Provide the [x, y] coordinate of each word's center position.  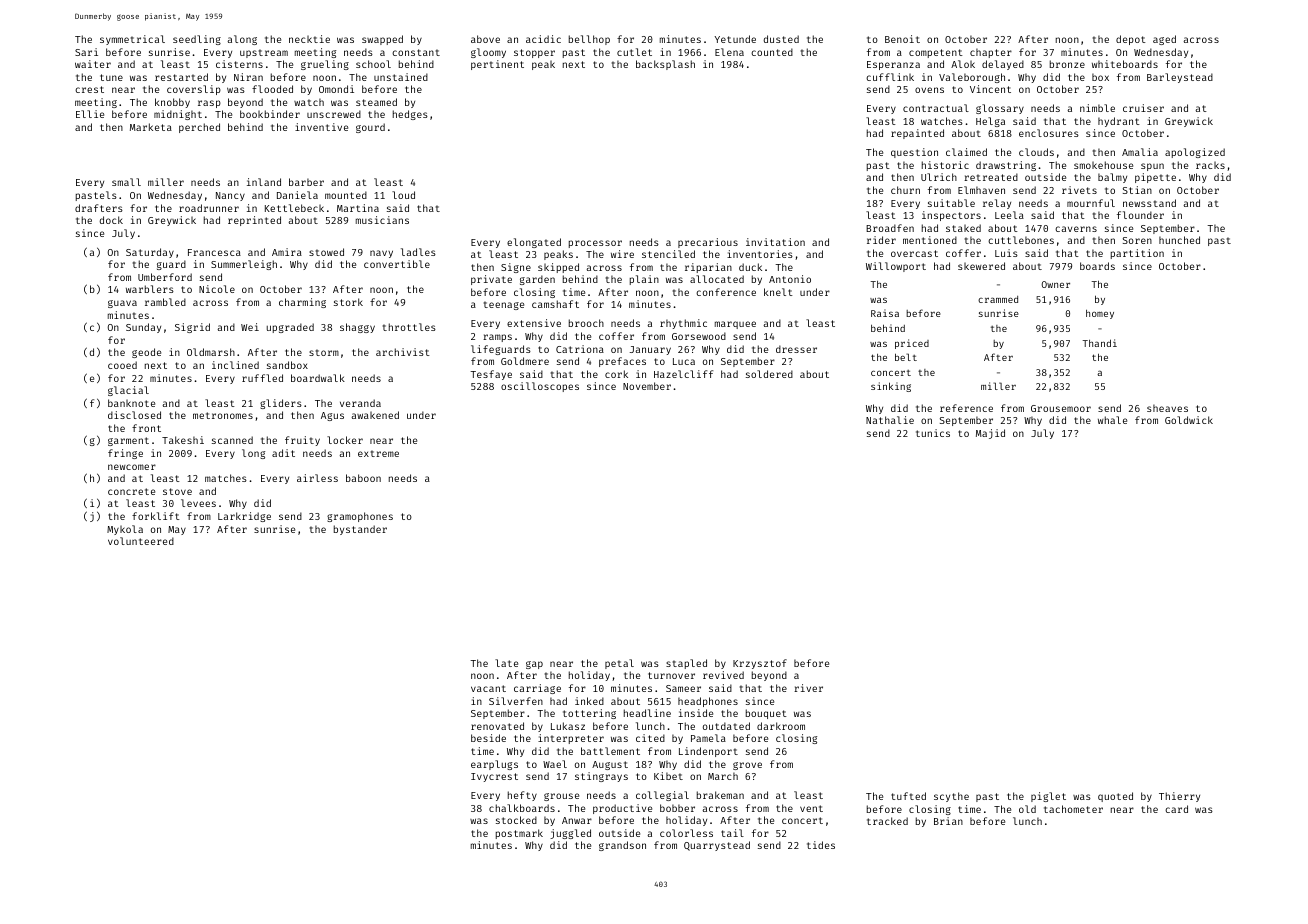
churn [905, 190]
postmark [519, 834]
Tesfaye [491, 375]
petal [619, 664]
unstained [401, 77]
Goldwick [1189, 420]
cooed [122, 365]
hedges [410, 115]
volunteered [141, 541]
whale [1112, 420]
